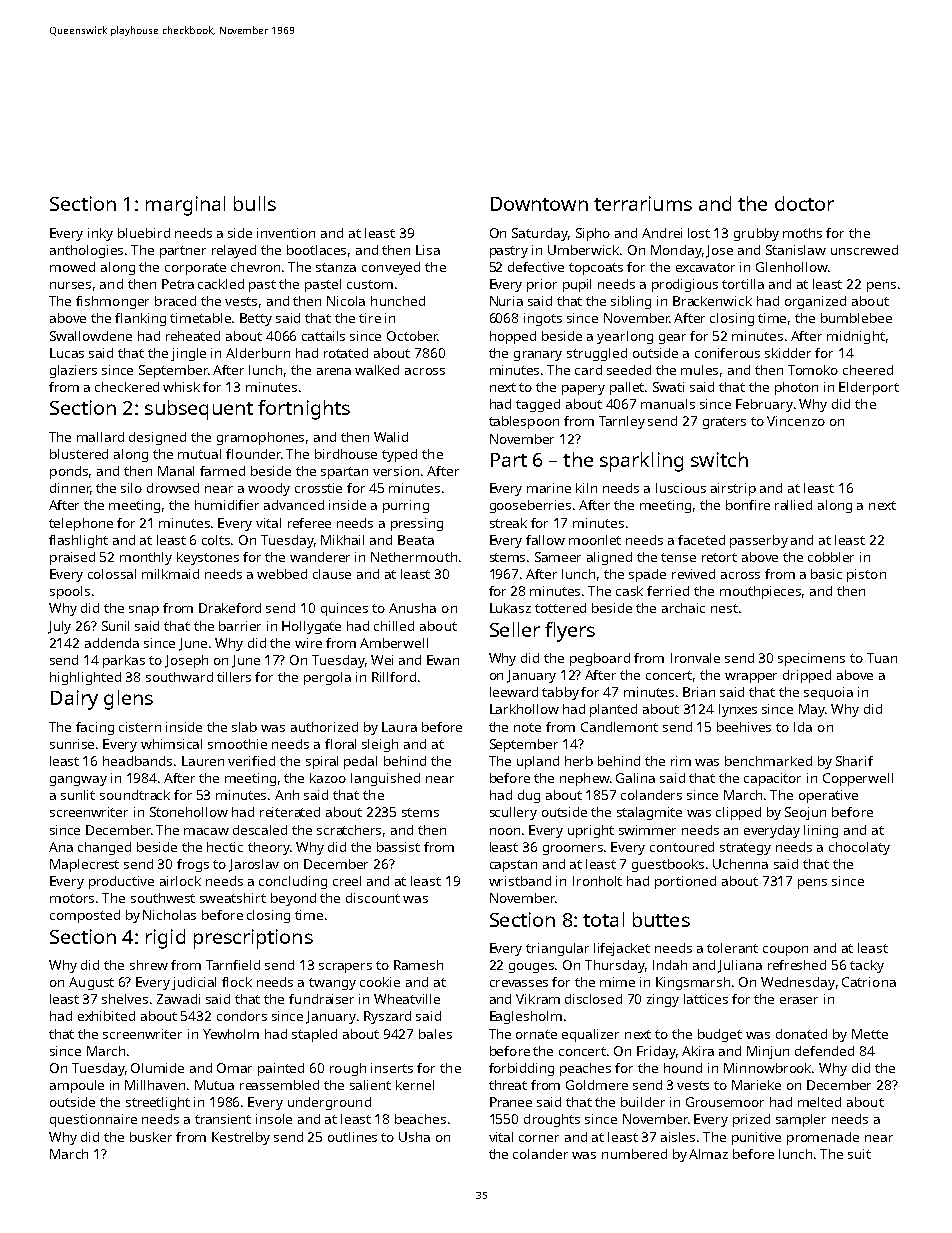 This screenshot has width=952, height=1233. I want to click on mules, so click(699, 370).
